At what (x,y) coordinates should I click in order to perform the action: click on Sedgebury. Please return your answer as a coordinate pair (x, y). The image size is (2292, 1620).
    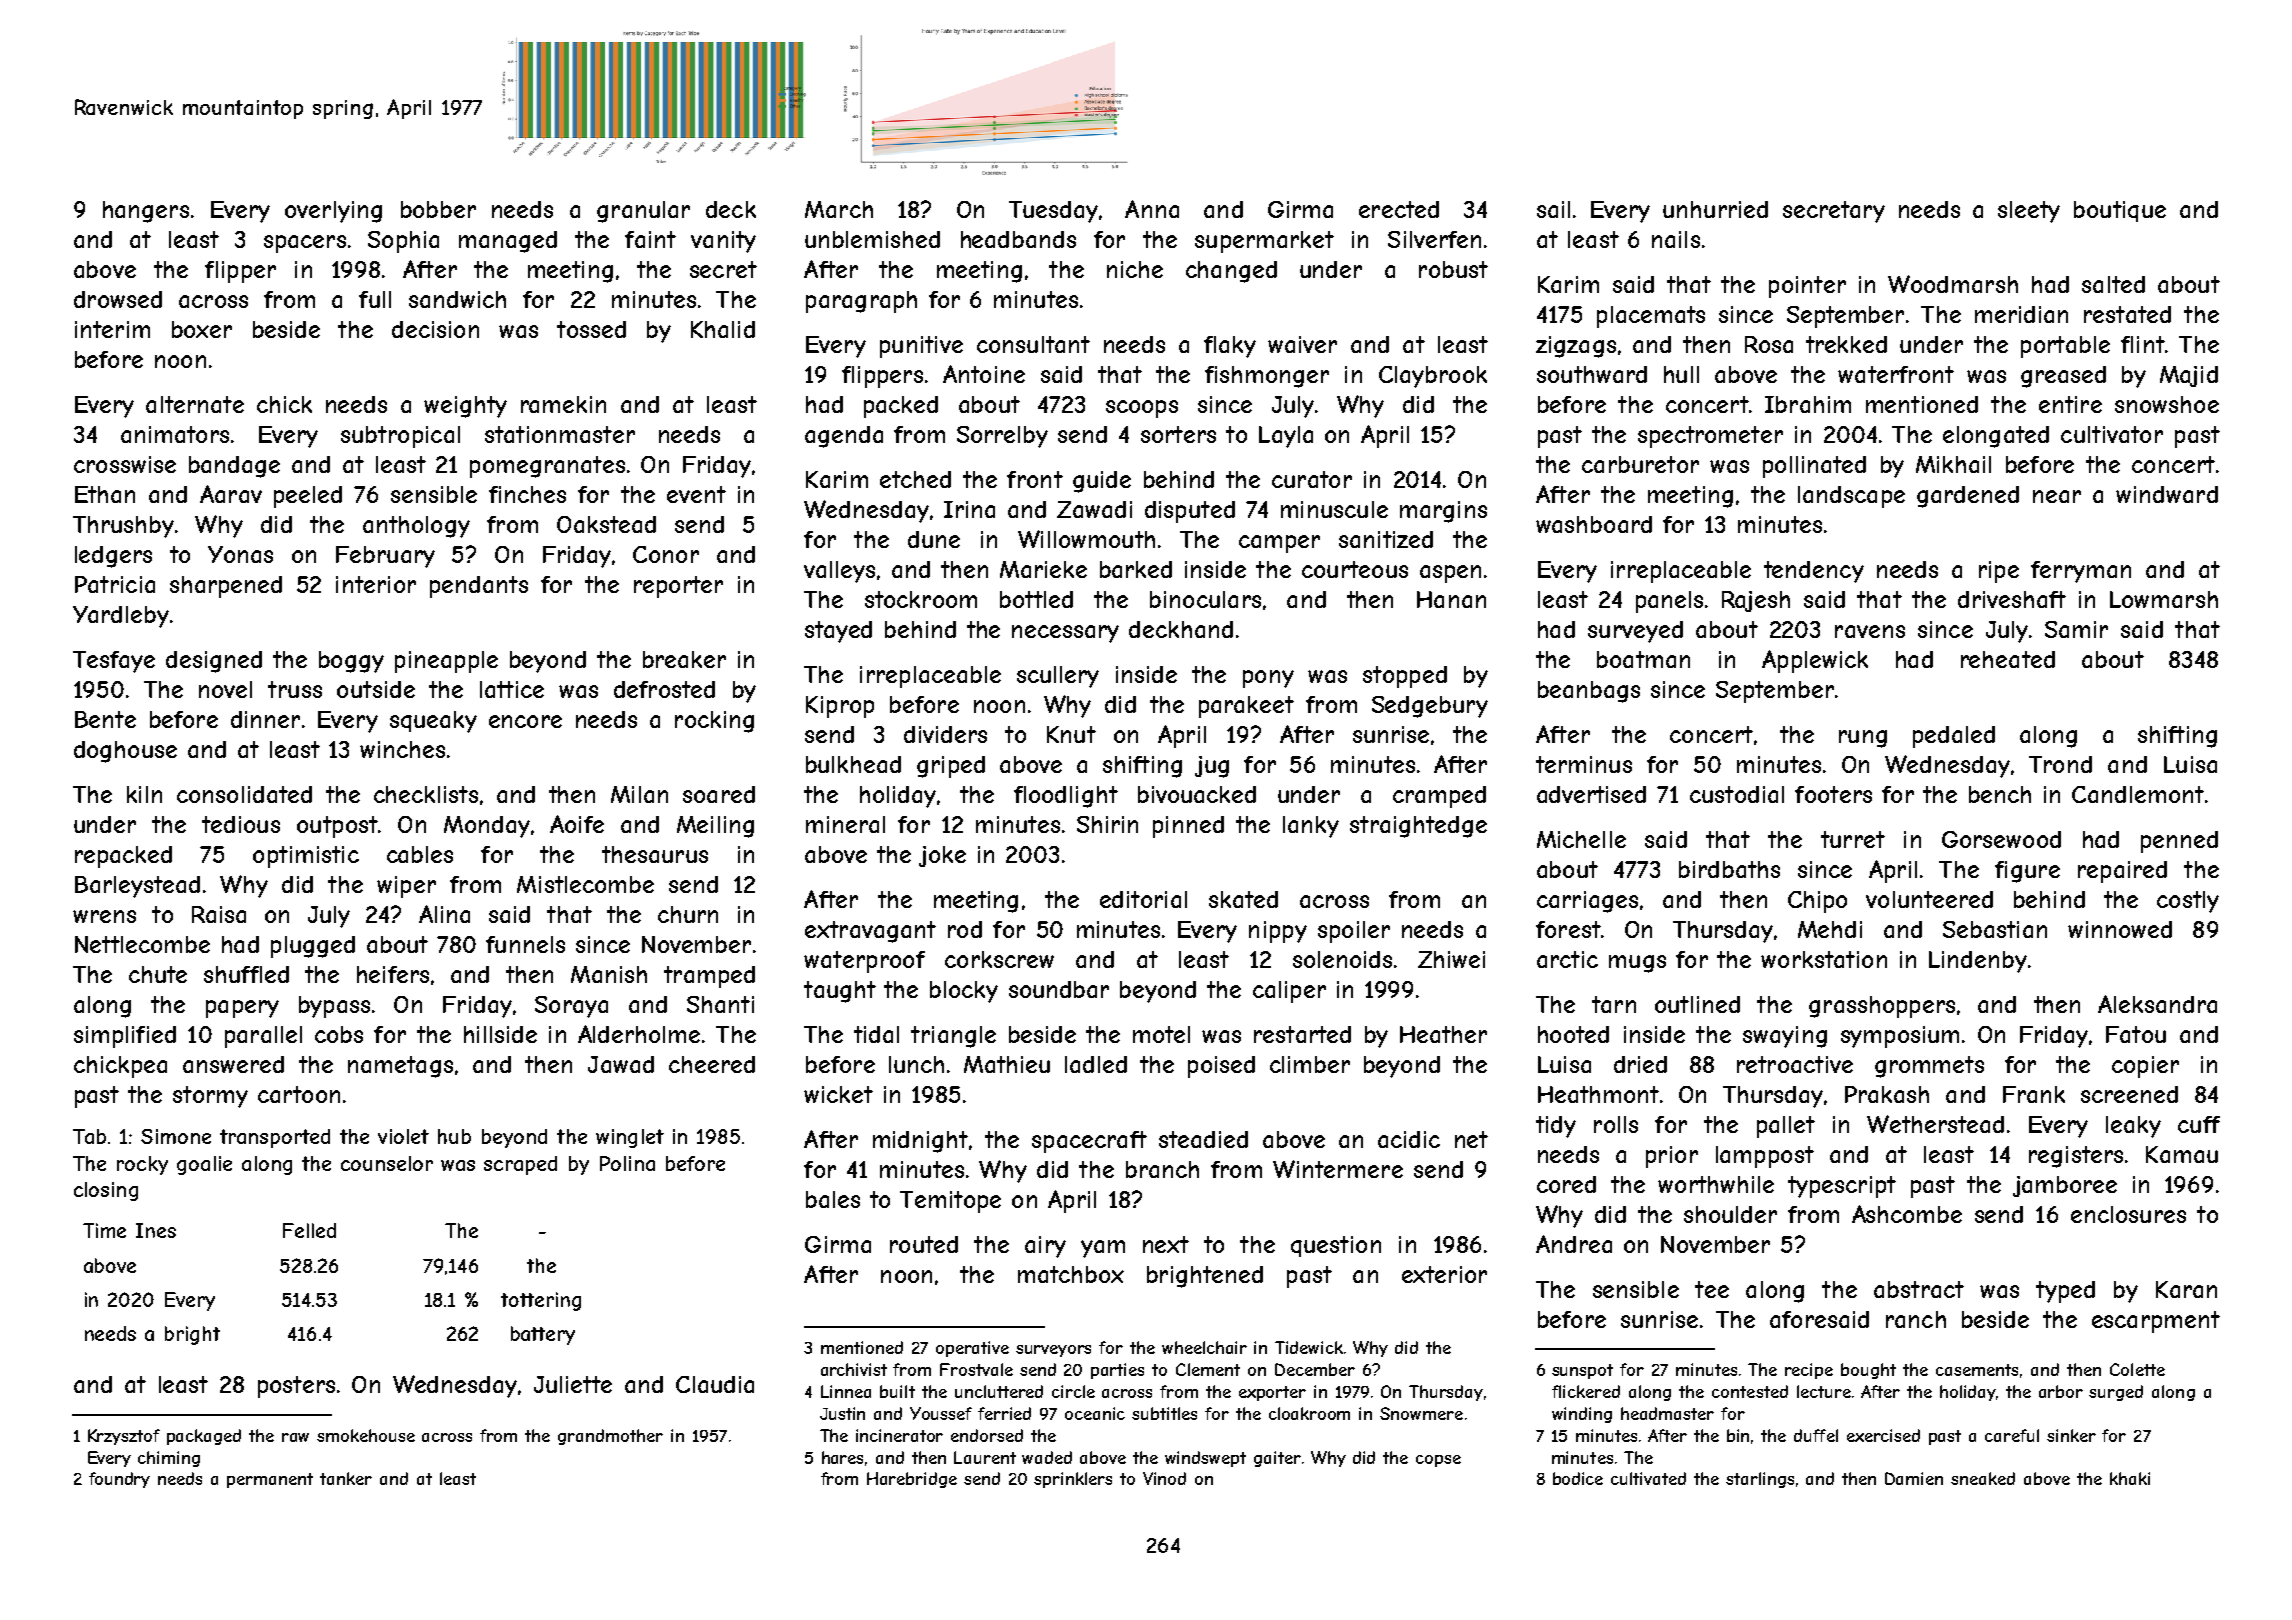
    Looking at the image, I should click on (1430, 707).
